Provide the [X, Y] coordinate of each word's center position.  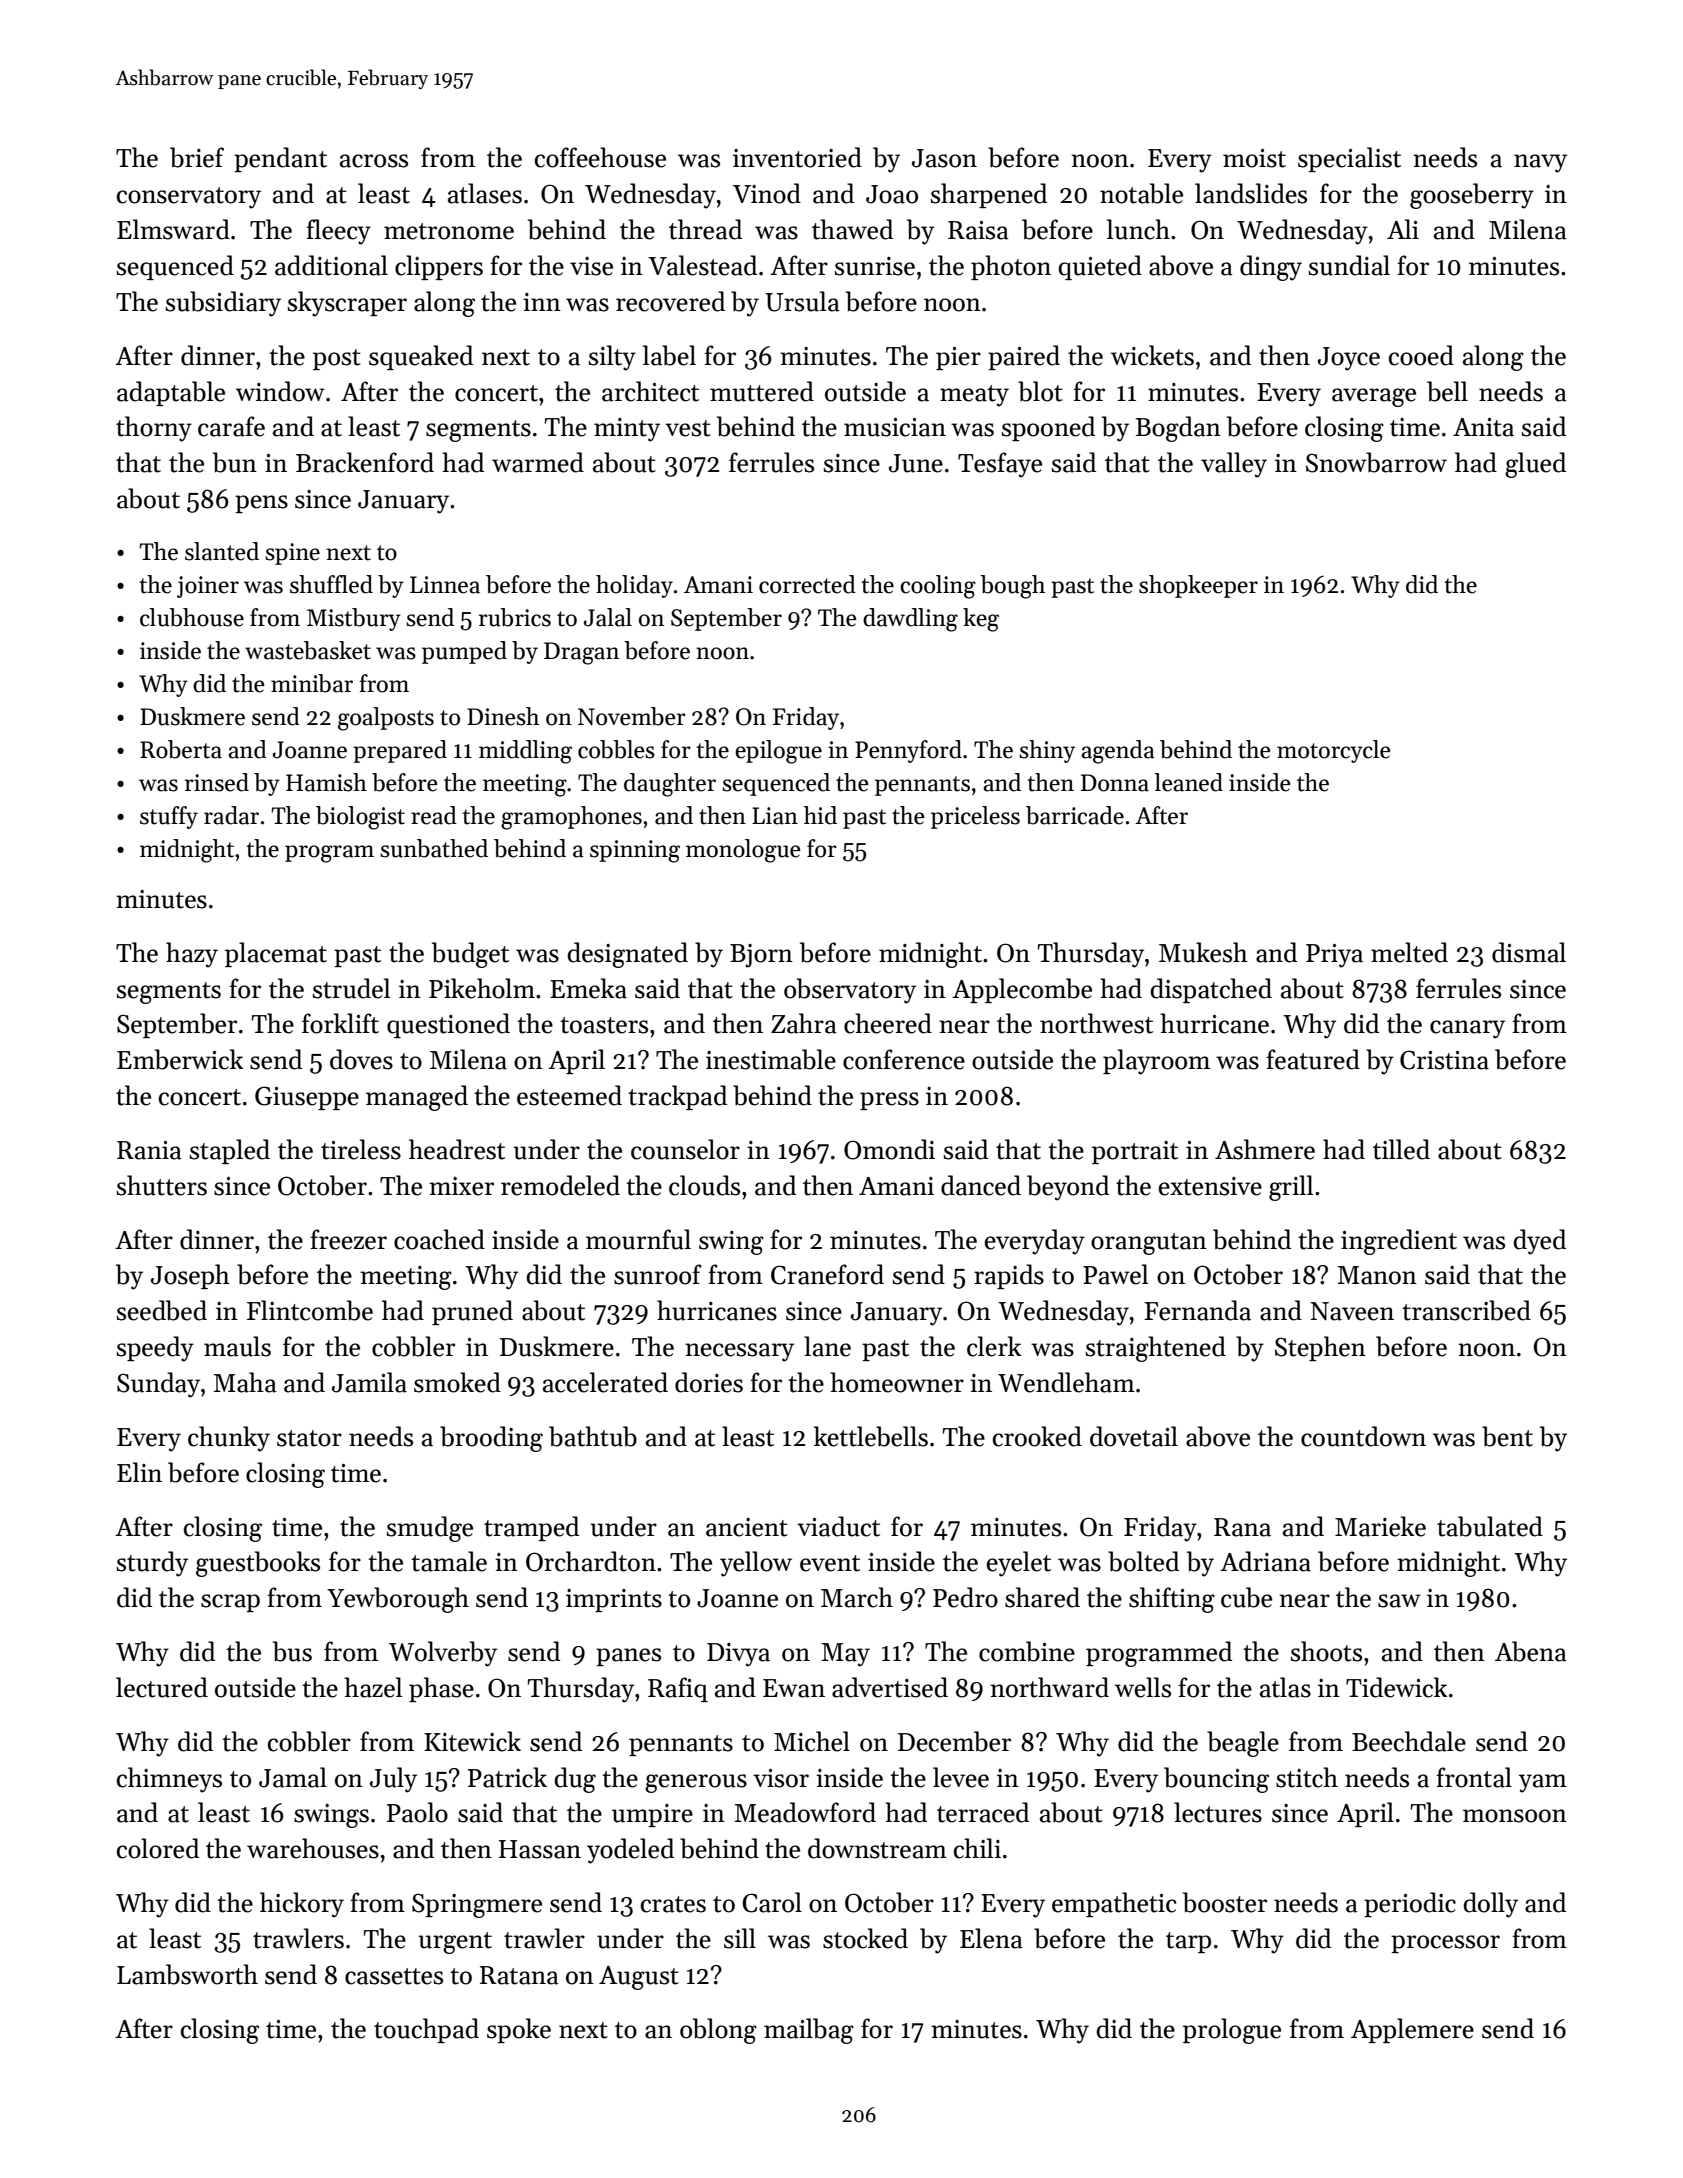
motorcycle [1334, 751]
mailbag [809, 2031]
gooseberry [1472, 196]
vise [591, 266]
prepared [400, 751]
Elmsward [173, 229]
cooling [938, 587]
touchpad [426, 2030]
